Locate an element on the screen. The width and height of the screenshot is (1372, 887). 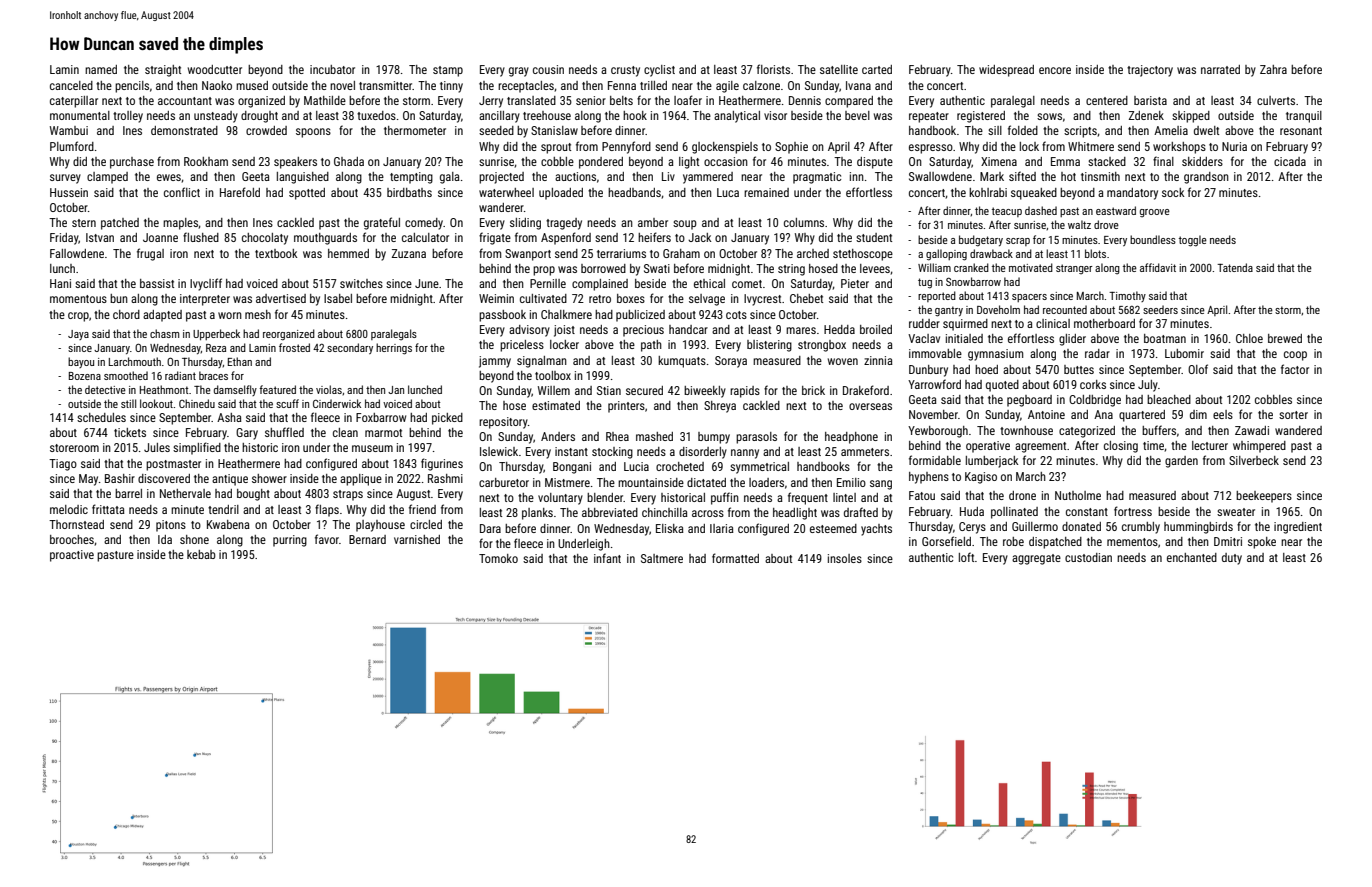
whimpered is located at coordinates (1259, 447).
